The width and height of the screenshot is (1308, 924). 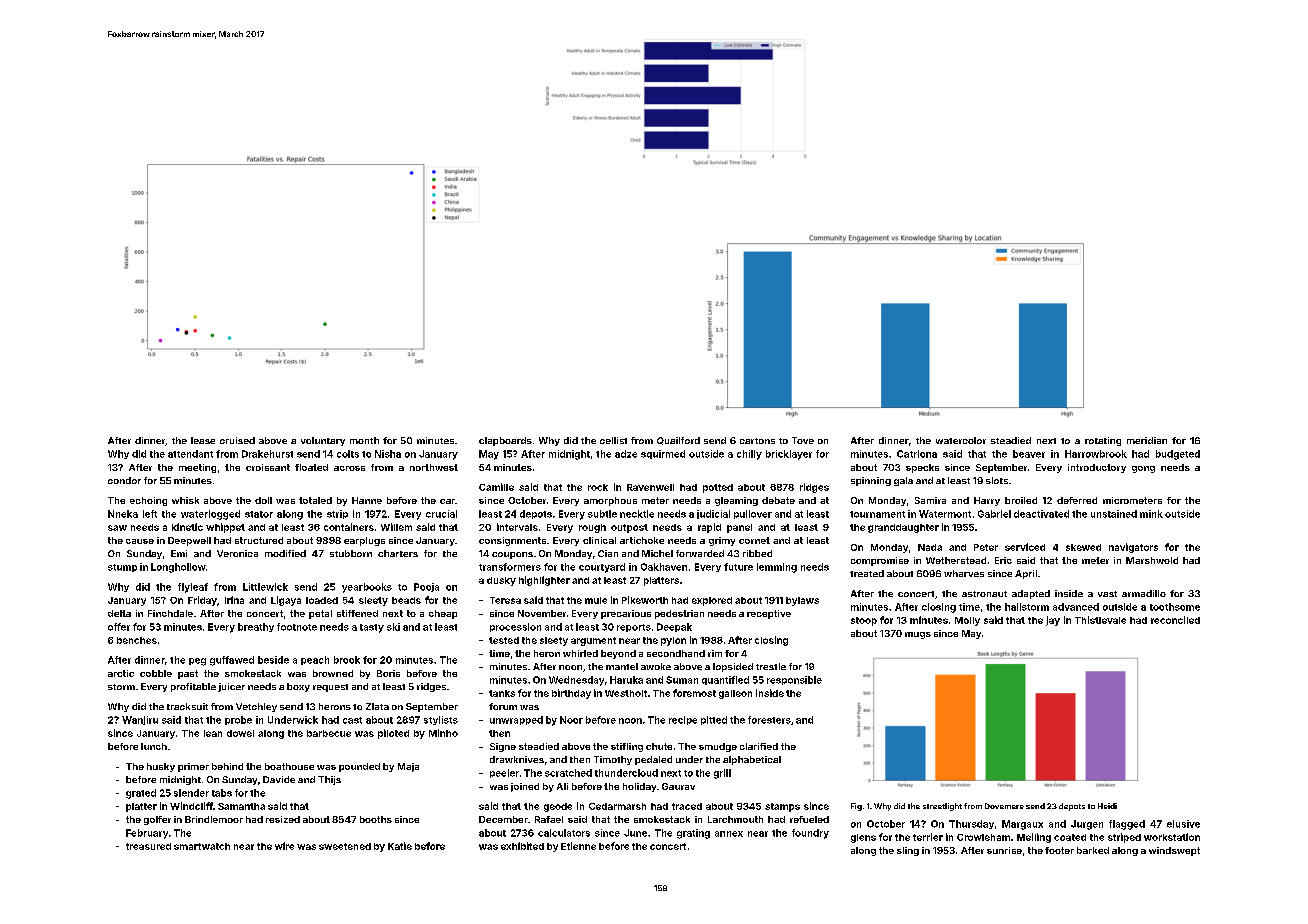 I want to click on responsible, so click(x=794, y=680).
